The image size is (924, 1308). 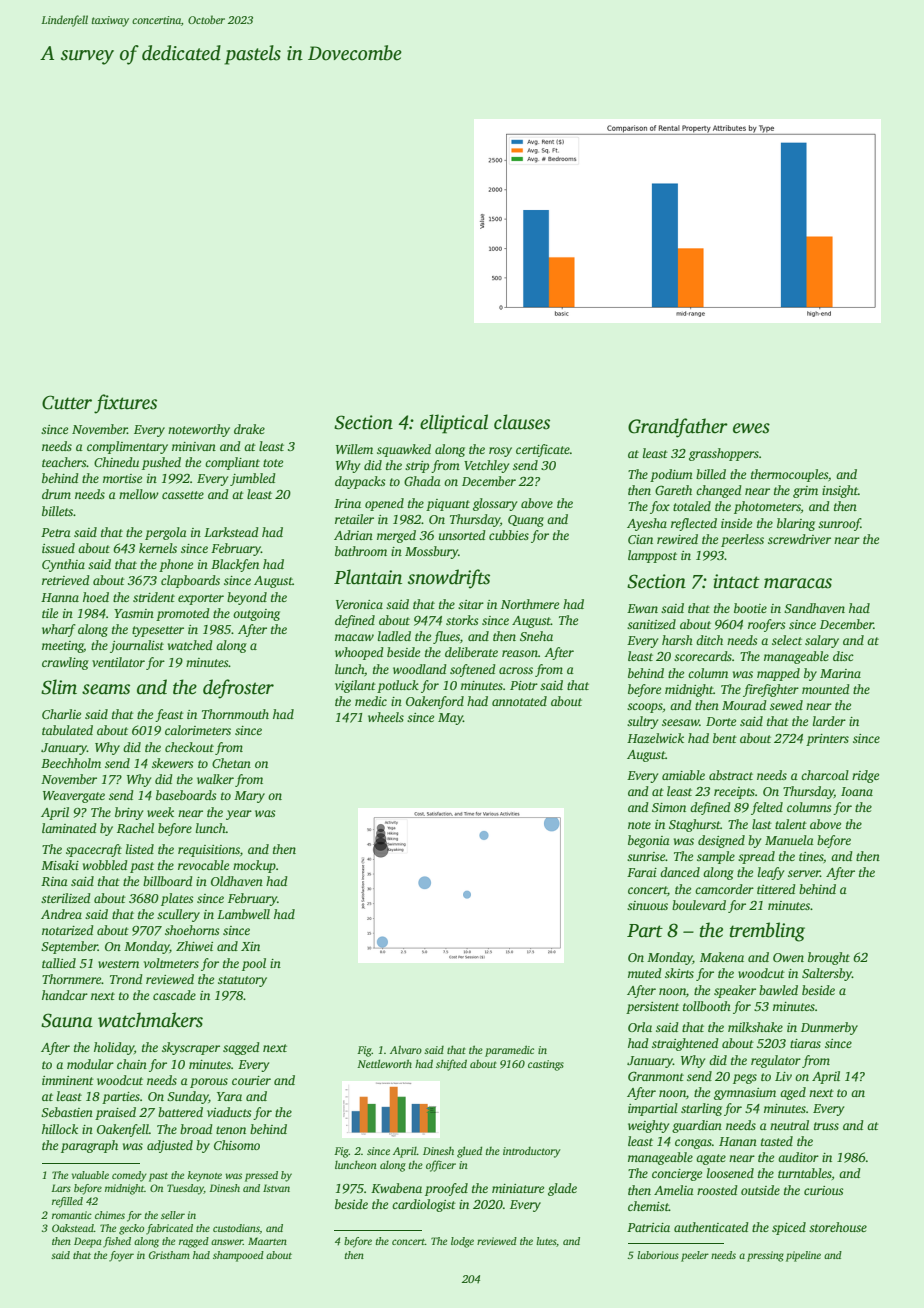 What do you see at coordinates (454, 424) in the image?
I see `elliptical` at bounding box center [454, 424].
